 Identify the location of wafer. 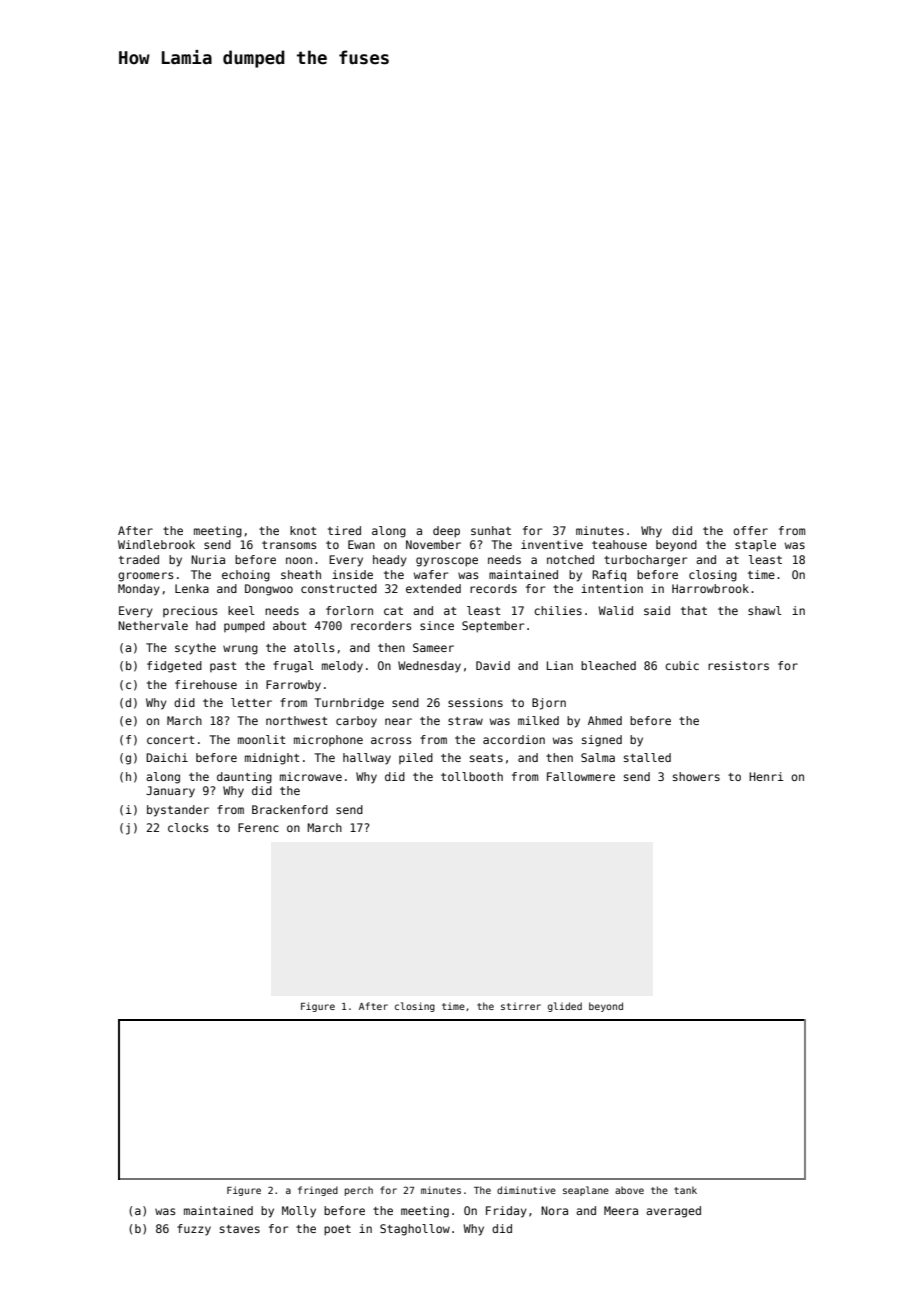
(431, 574).
